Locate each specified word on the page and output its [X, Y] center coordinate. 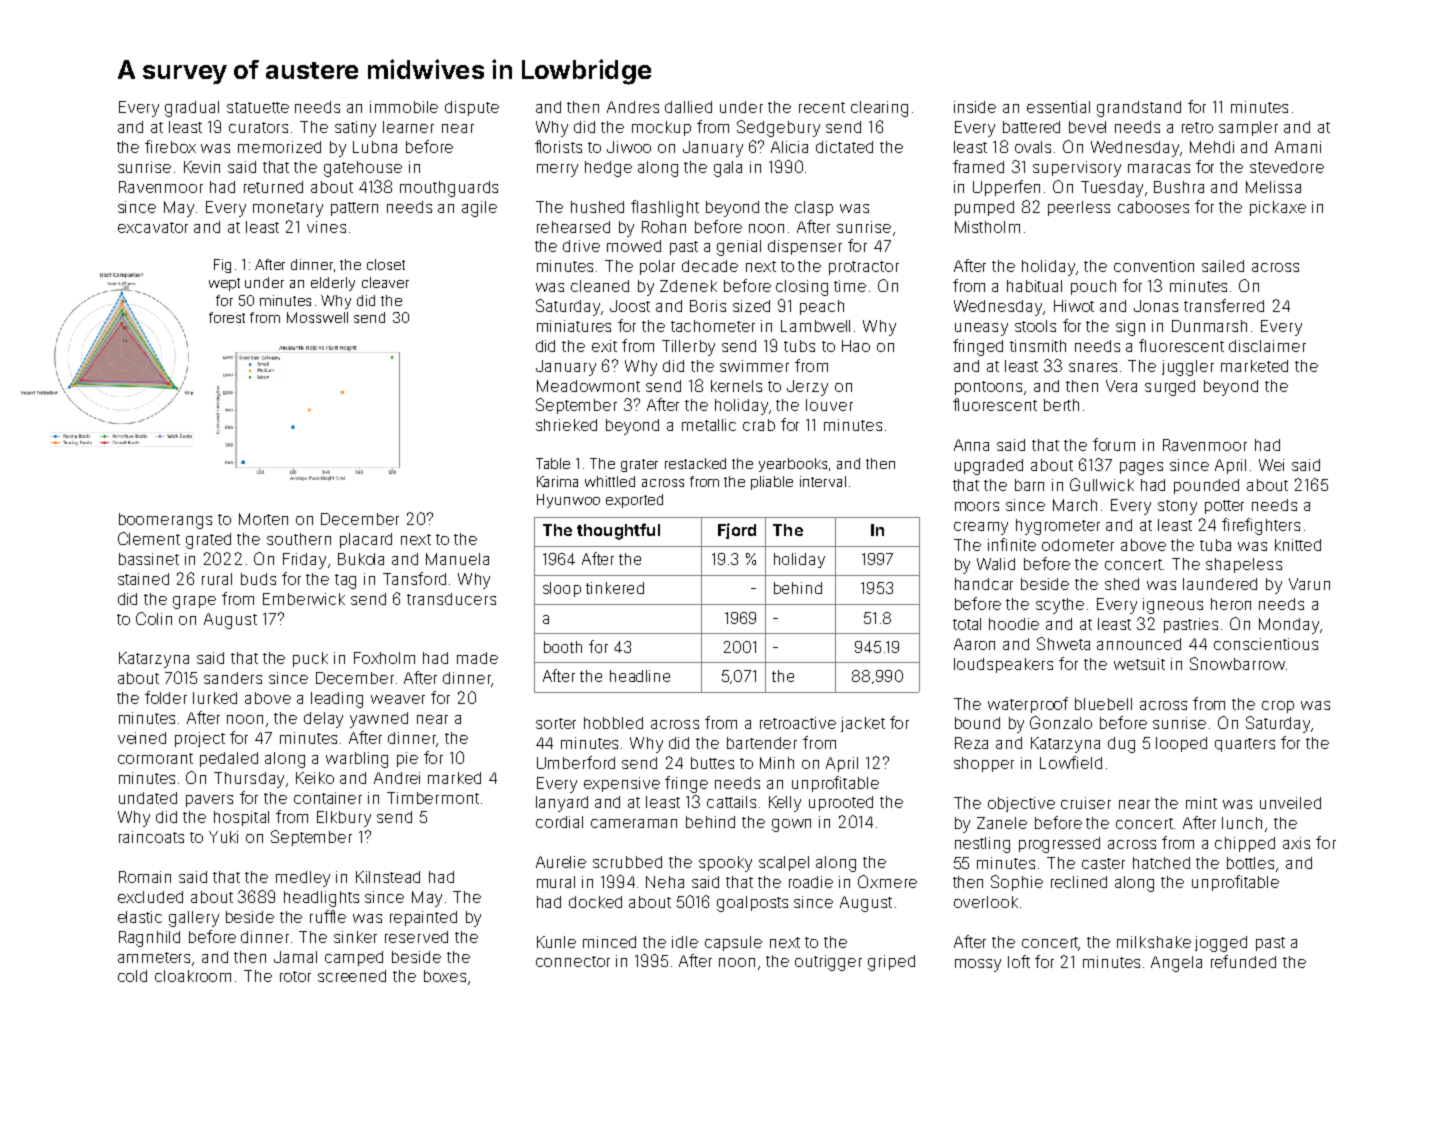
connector [573, 961]
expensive [622, 784]
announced [1139, 644]
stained [143, 579]
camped [354, 958]
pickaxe [1278, 208]
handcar [984, 584]
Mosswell [317, 317]
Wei [1271, 465]
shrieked [566, 425]
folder [166, 697]
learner [408, 127]
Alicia [789, 147]
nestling [982, 845]
